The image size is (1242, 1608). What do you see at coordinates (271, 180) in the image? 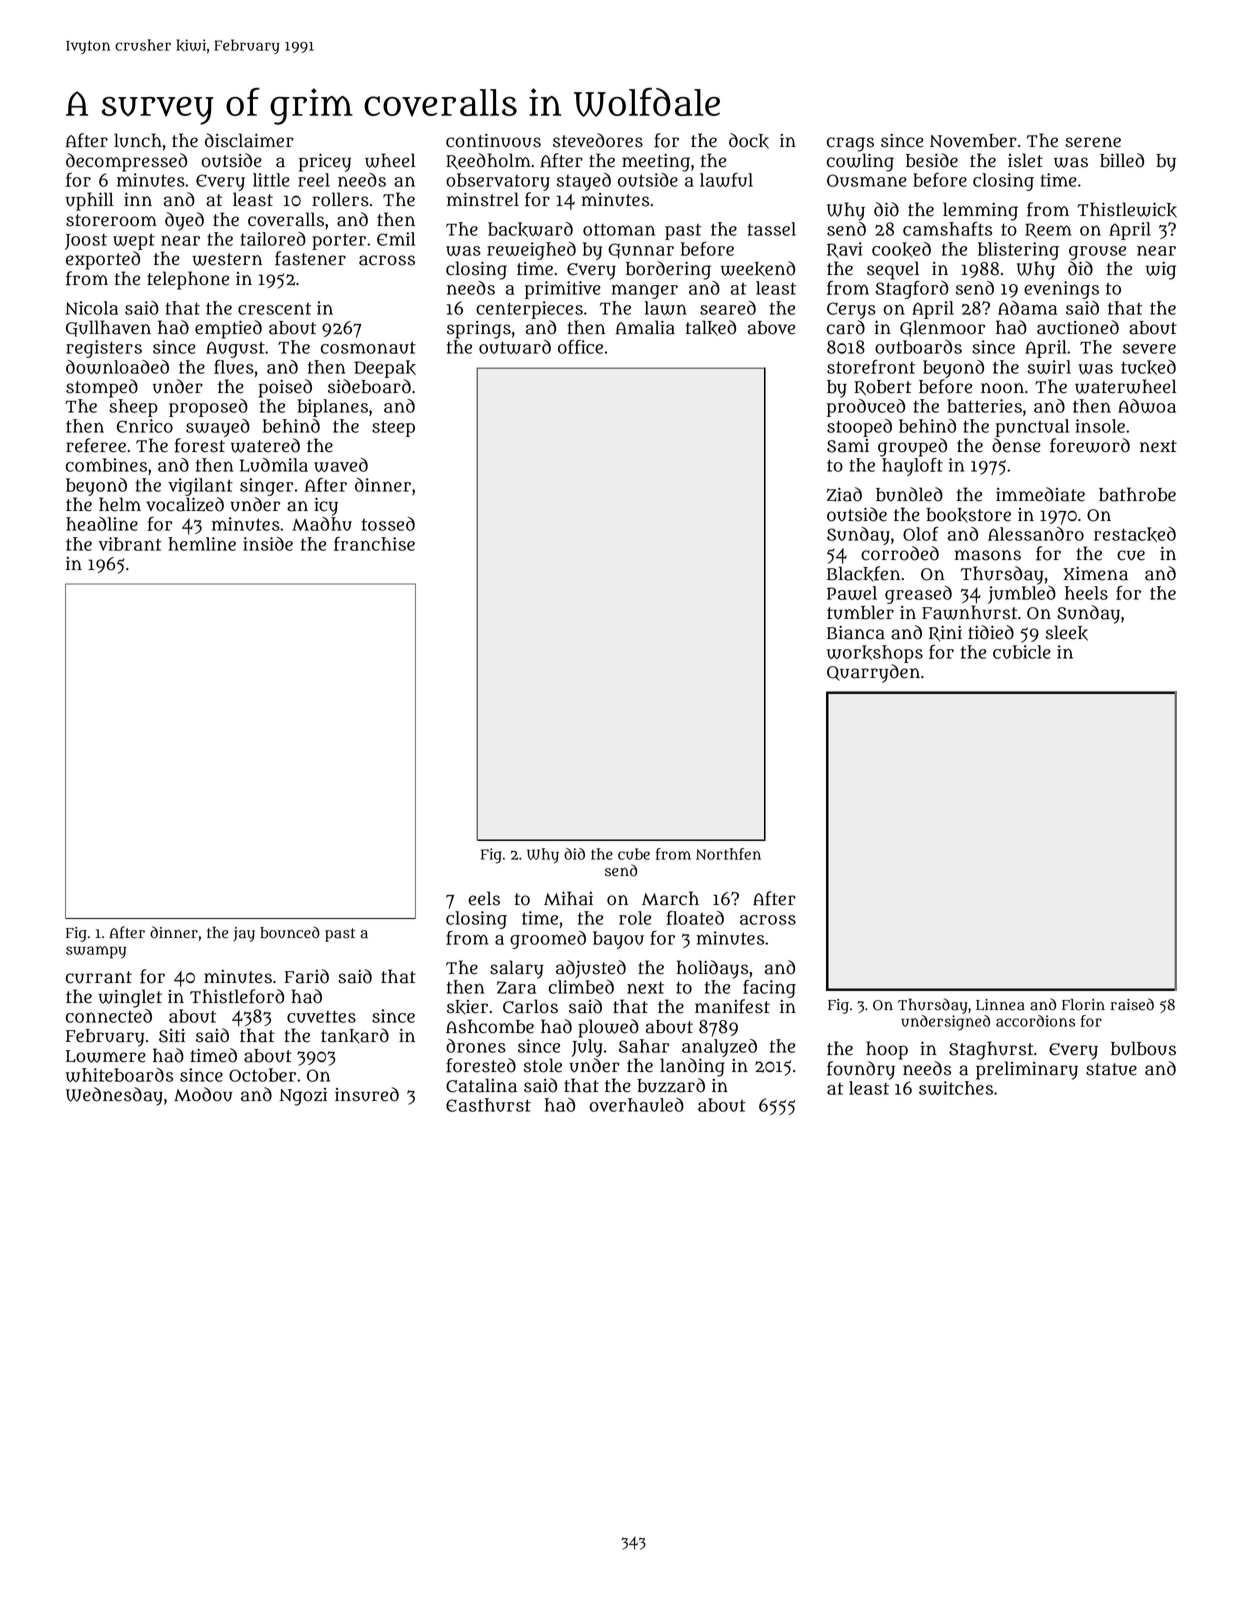
I see `little` at bounding box center [271, 180].
